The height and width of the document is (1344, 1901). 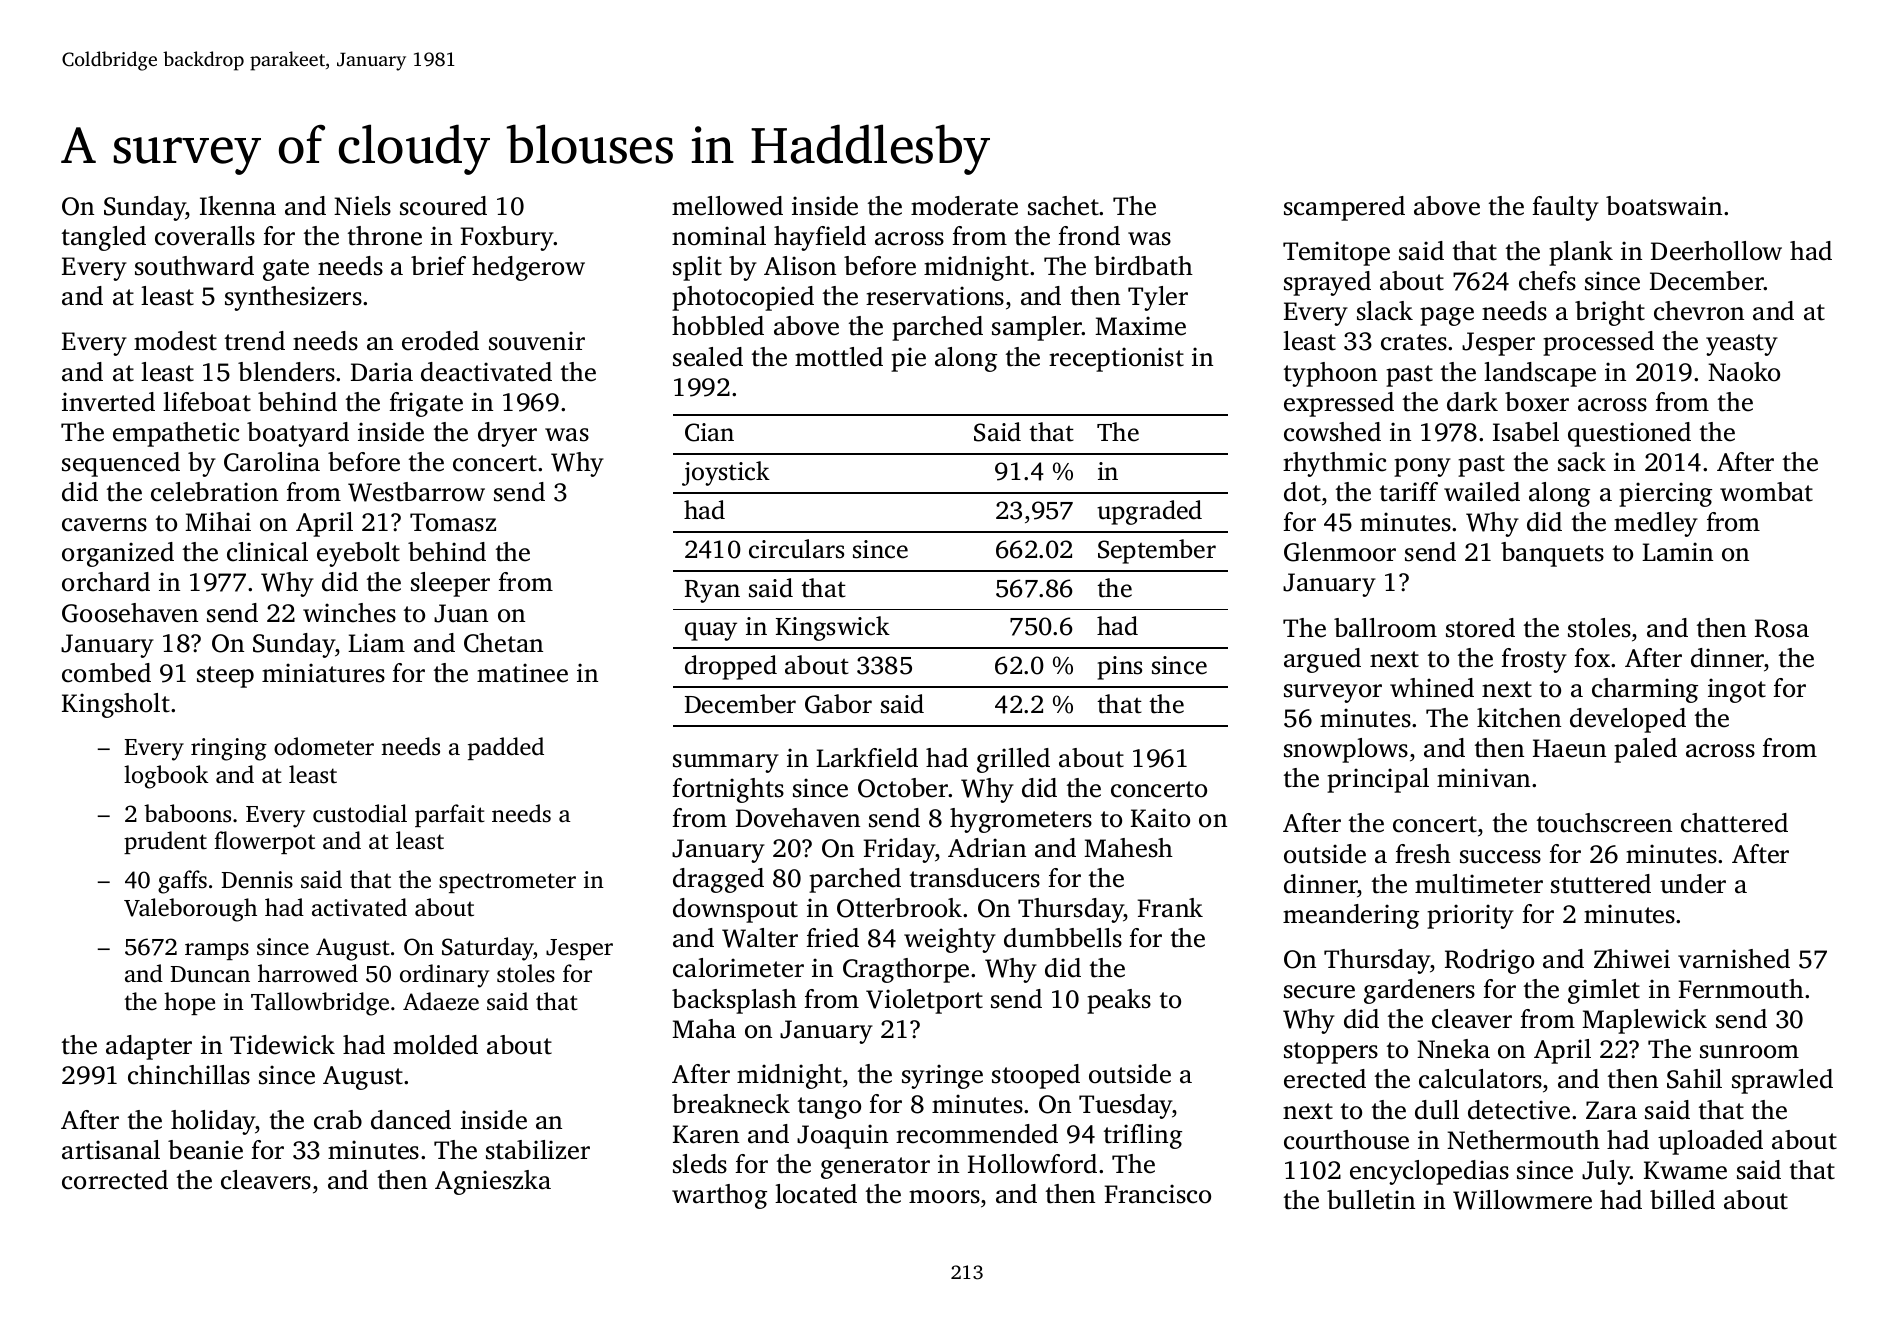 I want to click on mottled, so click(x=839, y=357).
